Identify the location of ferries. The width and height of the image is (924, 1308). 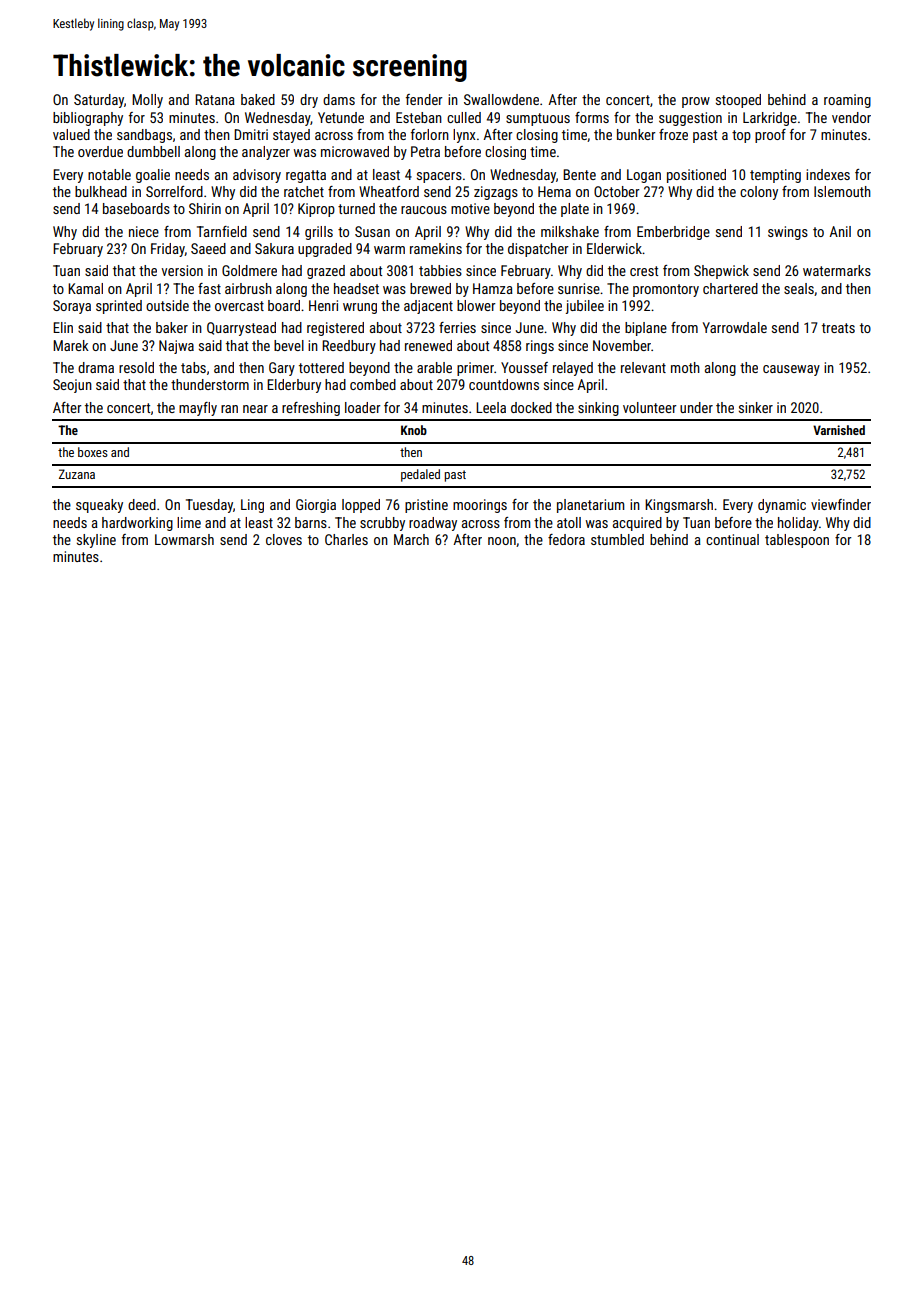
(457, 327).
